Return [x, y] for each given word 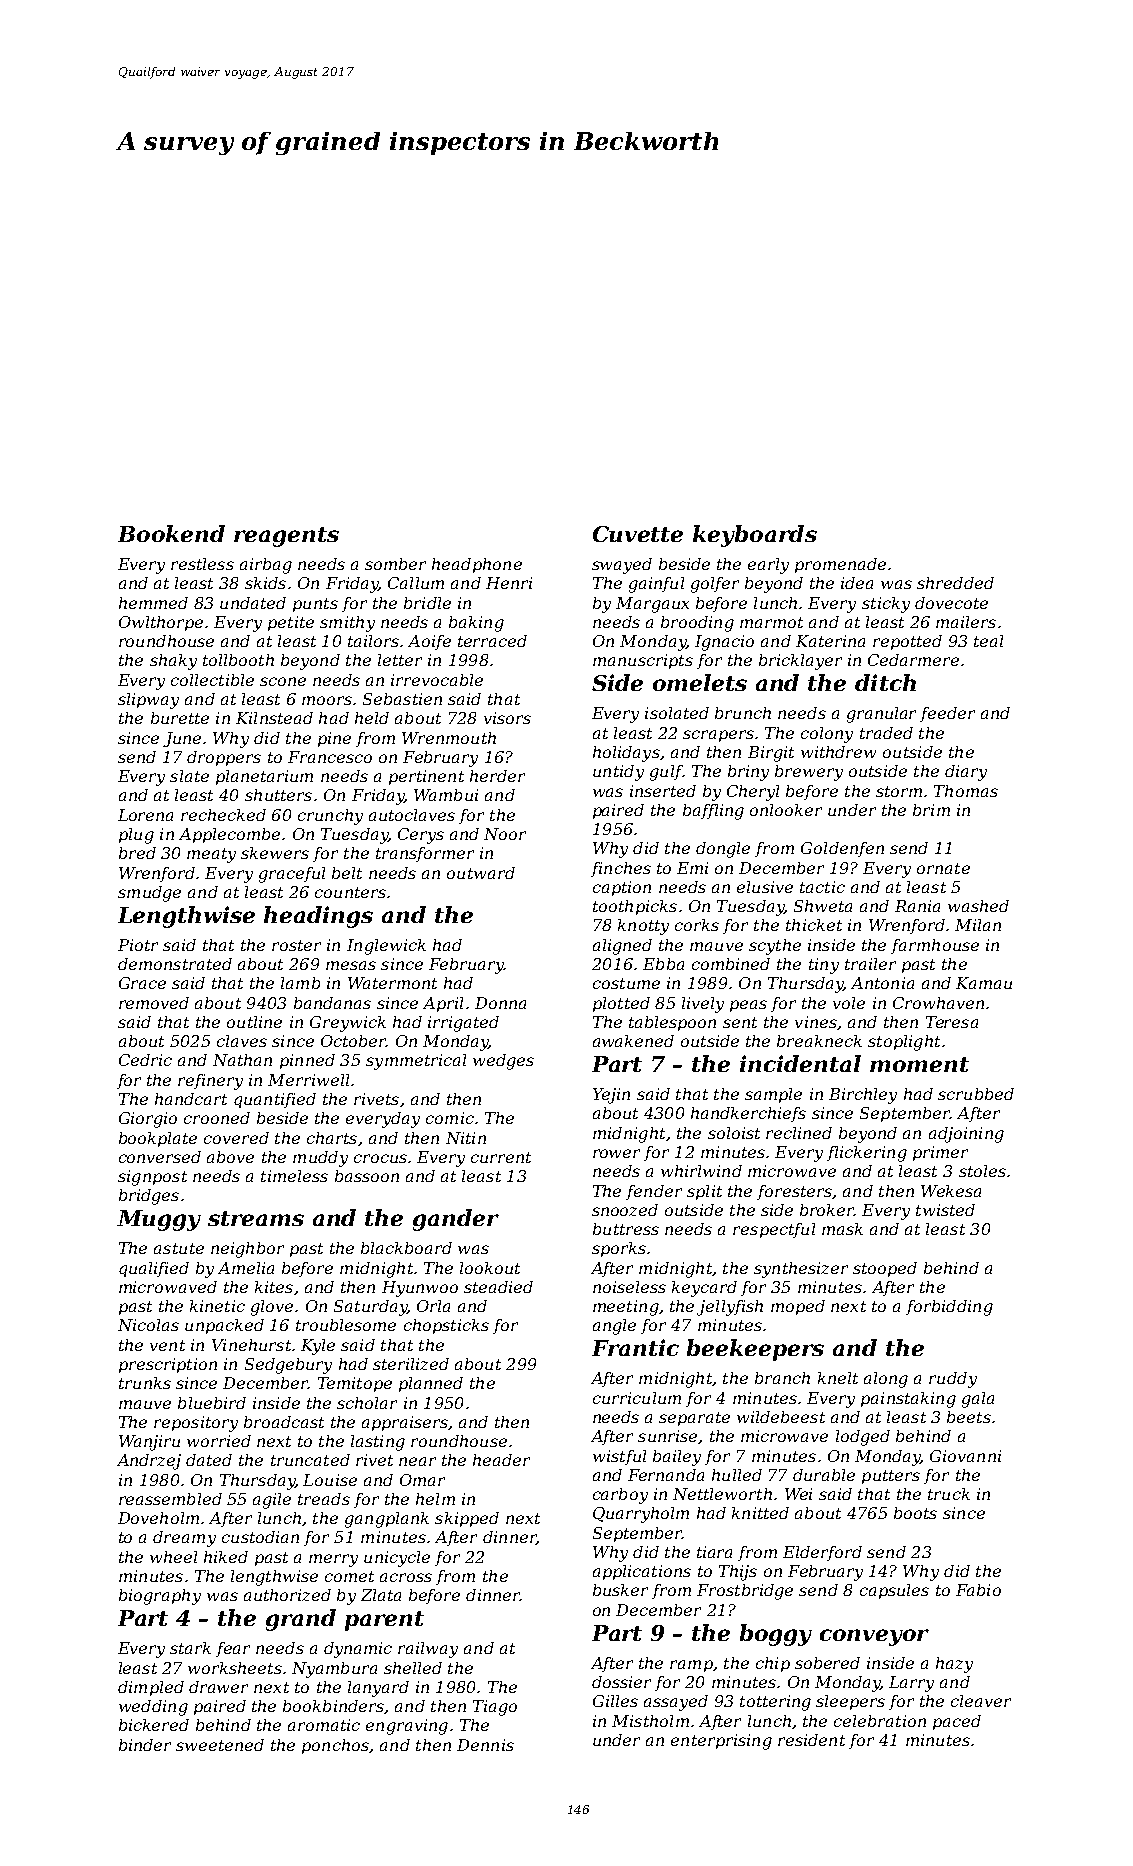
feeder [947, 714]
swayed [622, 566]
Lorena [145, 815]
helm [435, 1499]
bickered [154, 1725]
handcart [191, 1099]
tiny [824, 966]
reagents [286, 537]
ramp [691, 1666]
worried [219, 1441]
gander [456, 1220]
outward [481, 873]
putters [891, 1477]
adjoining [966, 1135]
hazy [954, 1665]
